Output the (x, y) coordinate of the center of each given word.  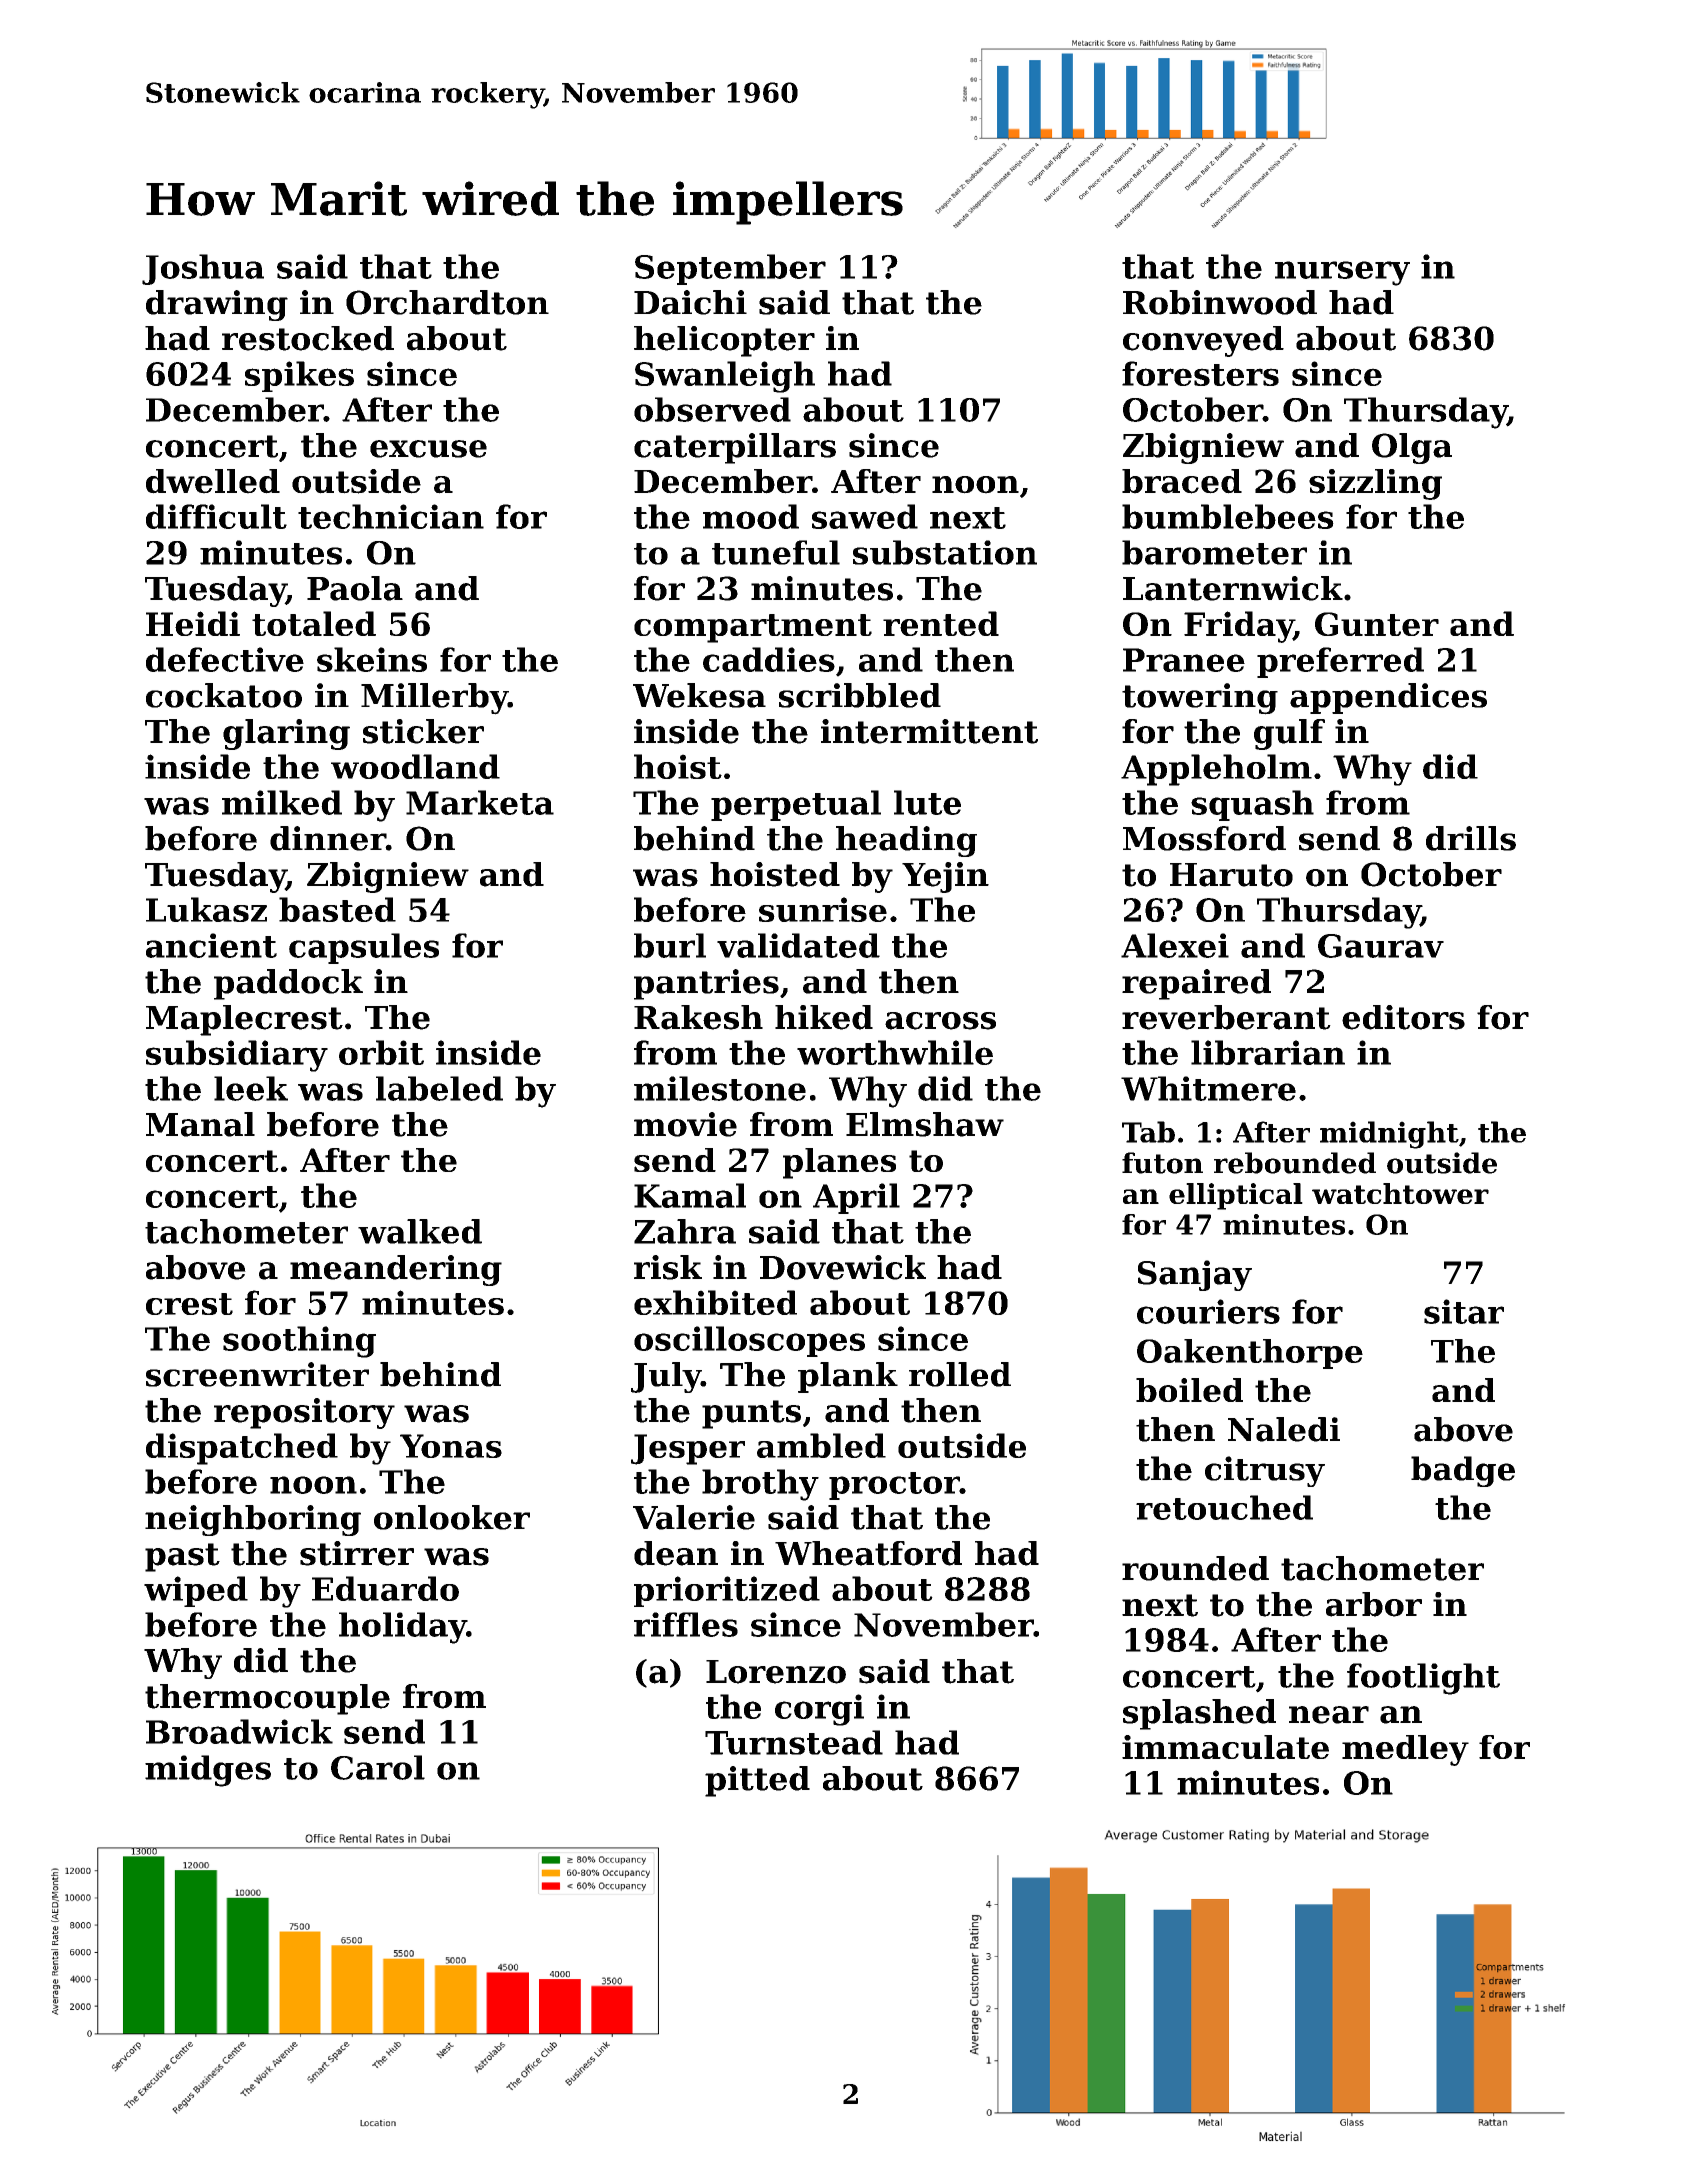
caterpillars (735, 448)
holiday (403, 1628)
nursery (1342, 273)
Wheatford (868, 1553)
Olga (1412, 448)
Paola (355, 588)
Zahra (685, 1231)
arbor (1374, 1604)
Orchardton (447, 302)
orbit (381, 1052)
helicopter (724, 341)
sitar (1464, 1311)
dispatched (242, 1449)
